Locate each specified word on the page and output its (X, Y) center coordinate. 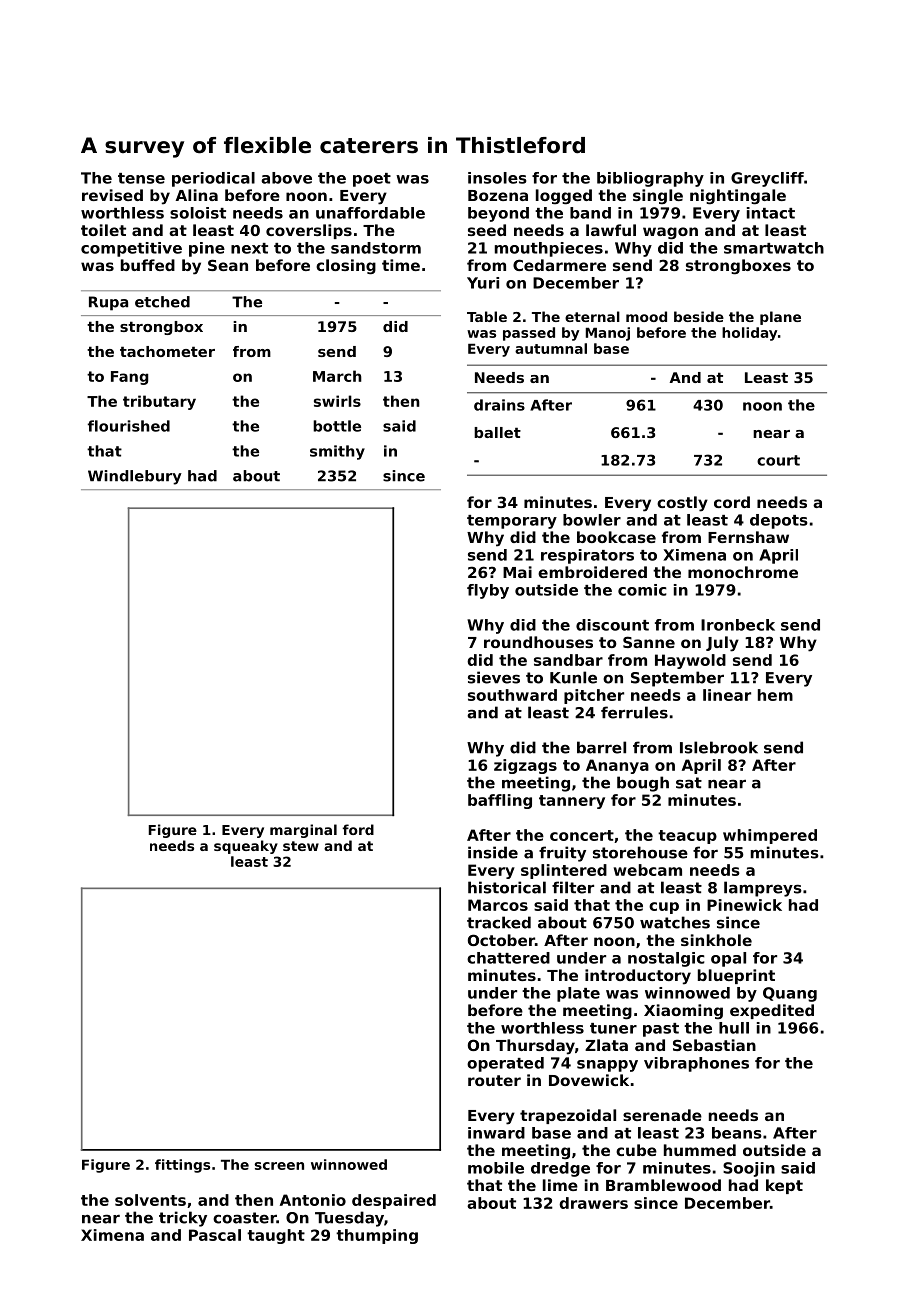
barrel (601, 747)
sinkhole (716, 940)
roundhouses (538, 642)
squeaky (246, 847)
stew (301, 846)
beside (699, 316)
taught (276, 1236)
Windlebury (135, 477)
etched (162, 302)
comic (642, 590)
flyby (488, 591)
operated (505, 1064)
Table (487, 316)
